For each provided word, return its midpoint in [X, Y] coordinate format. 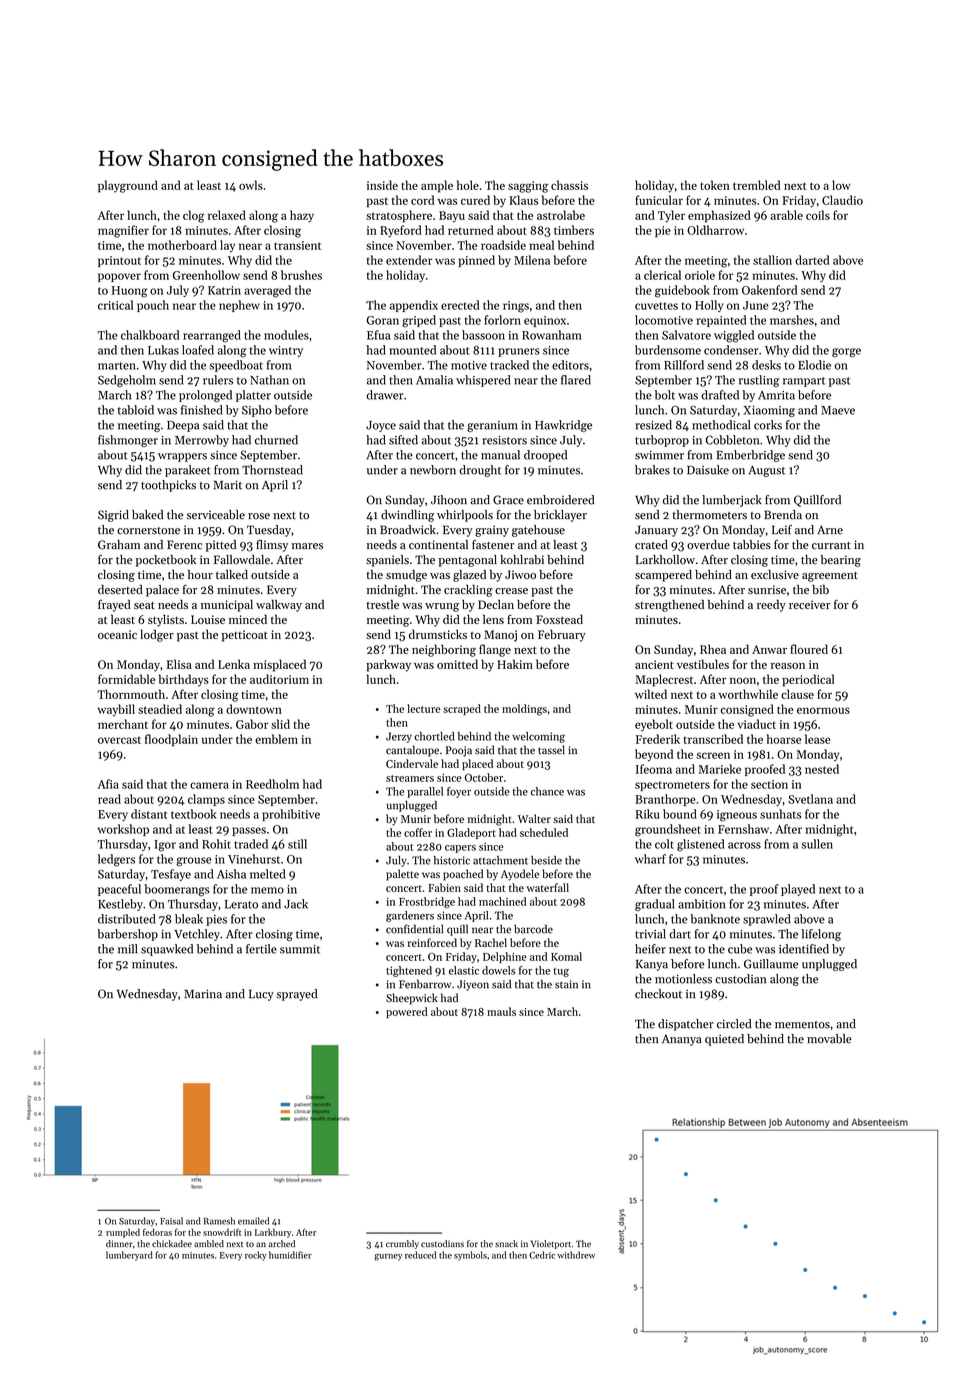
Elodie [814, 365]
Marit [227, 485]
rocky [256, 1256]
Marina [203, 994]
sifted [403, 440]
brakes [652, 470]
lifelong [821, 935]
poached [463, 875]
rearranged [212, 336]
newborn [433, 470]
